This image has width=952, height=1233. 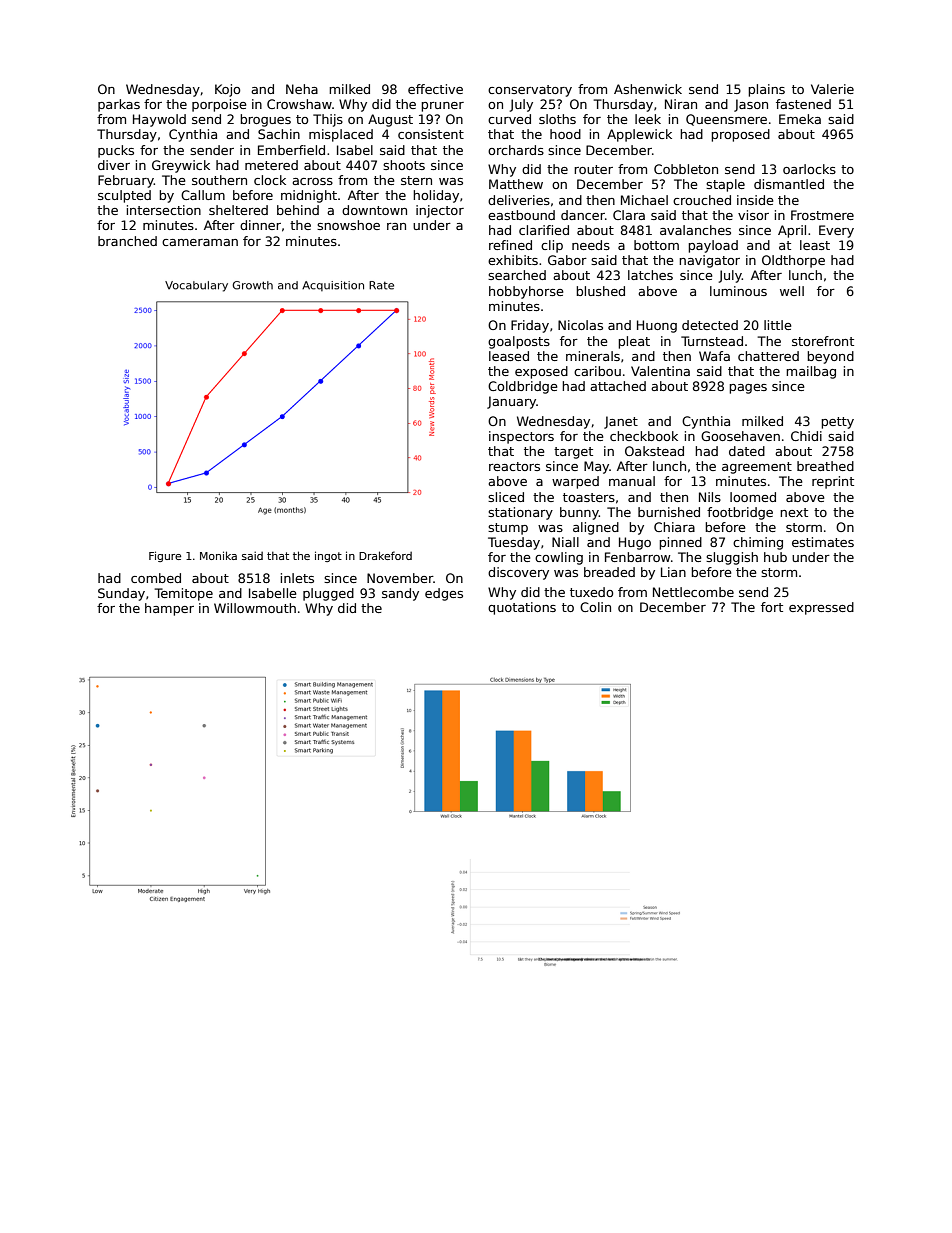 What do you see at coordinates (156, 578) in the image?
I see `combed` at bounding box center [156, 578].
